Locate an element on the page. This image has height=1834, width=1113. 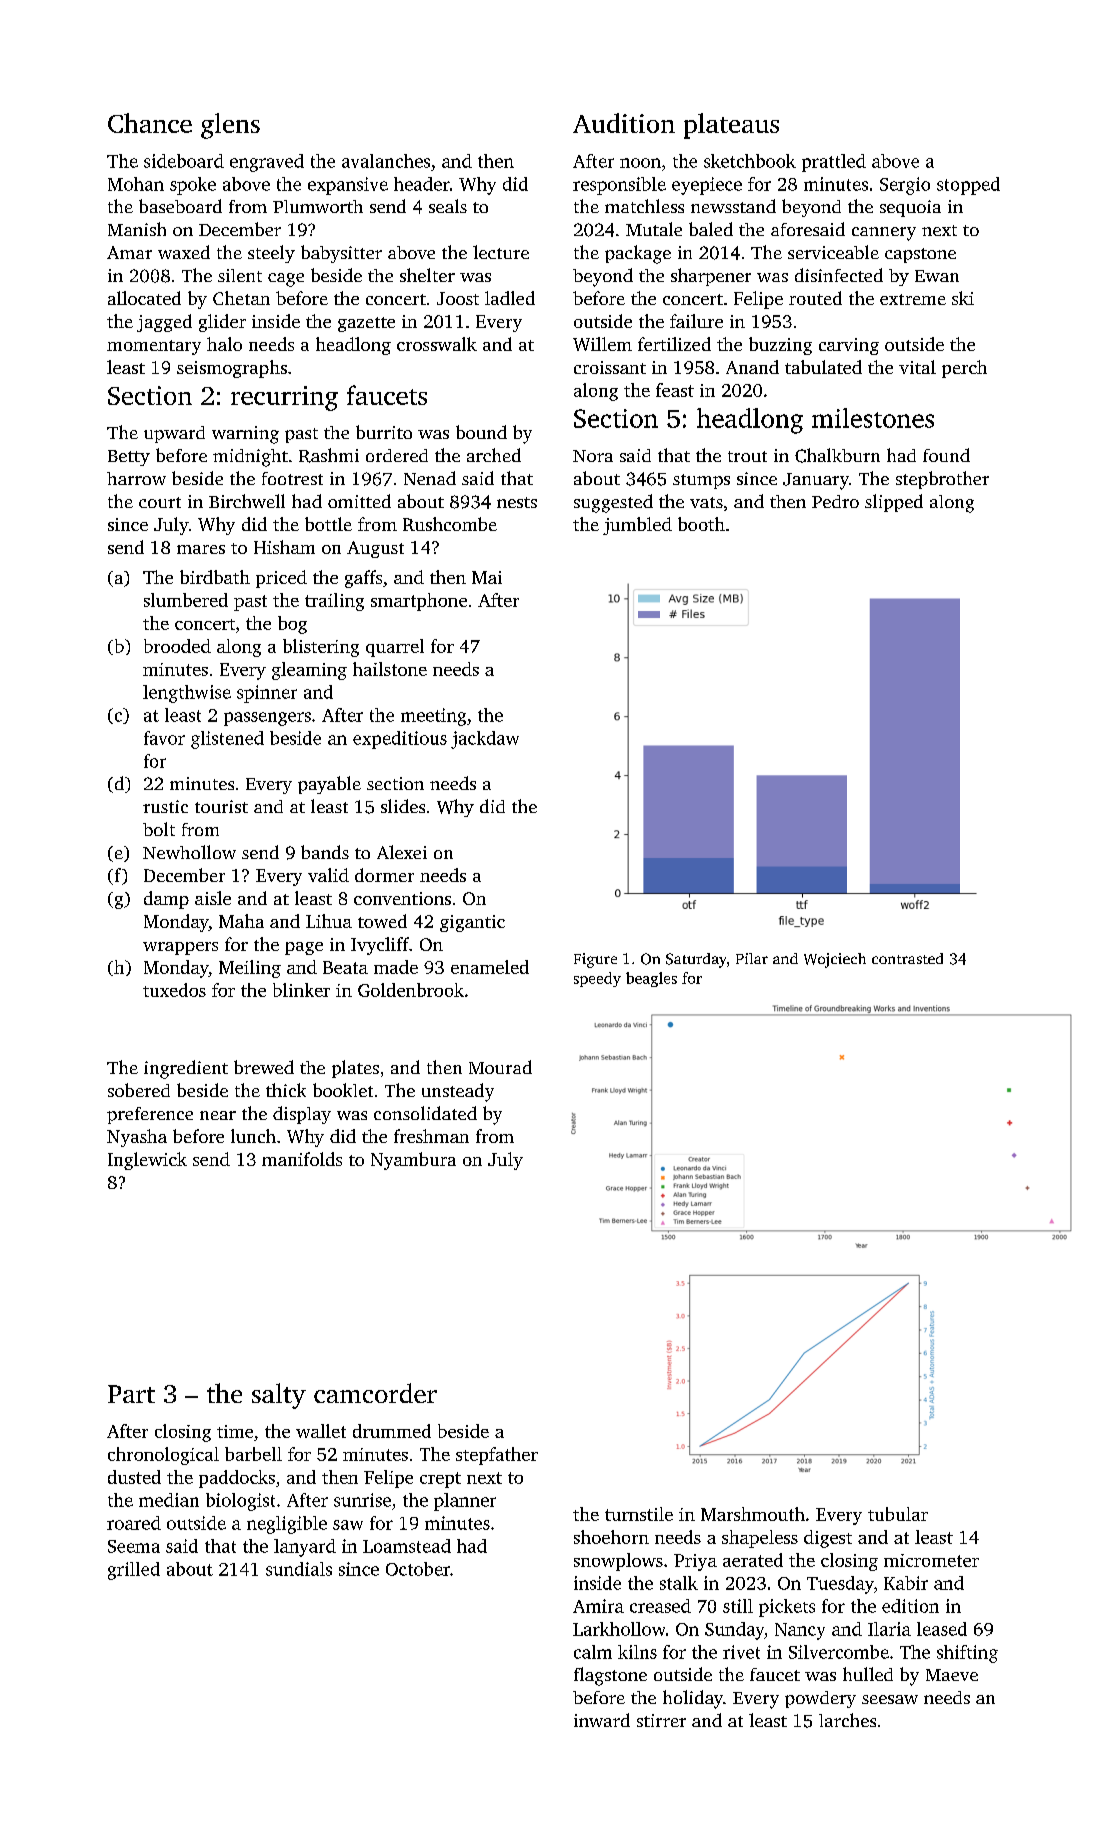
lanyard is located at coordinates (305, 1548).
